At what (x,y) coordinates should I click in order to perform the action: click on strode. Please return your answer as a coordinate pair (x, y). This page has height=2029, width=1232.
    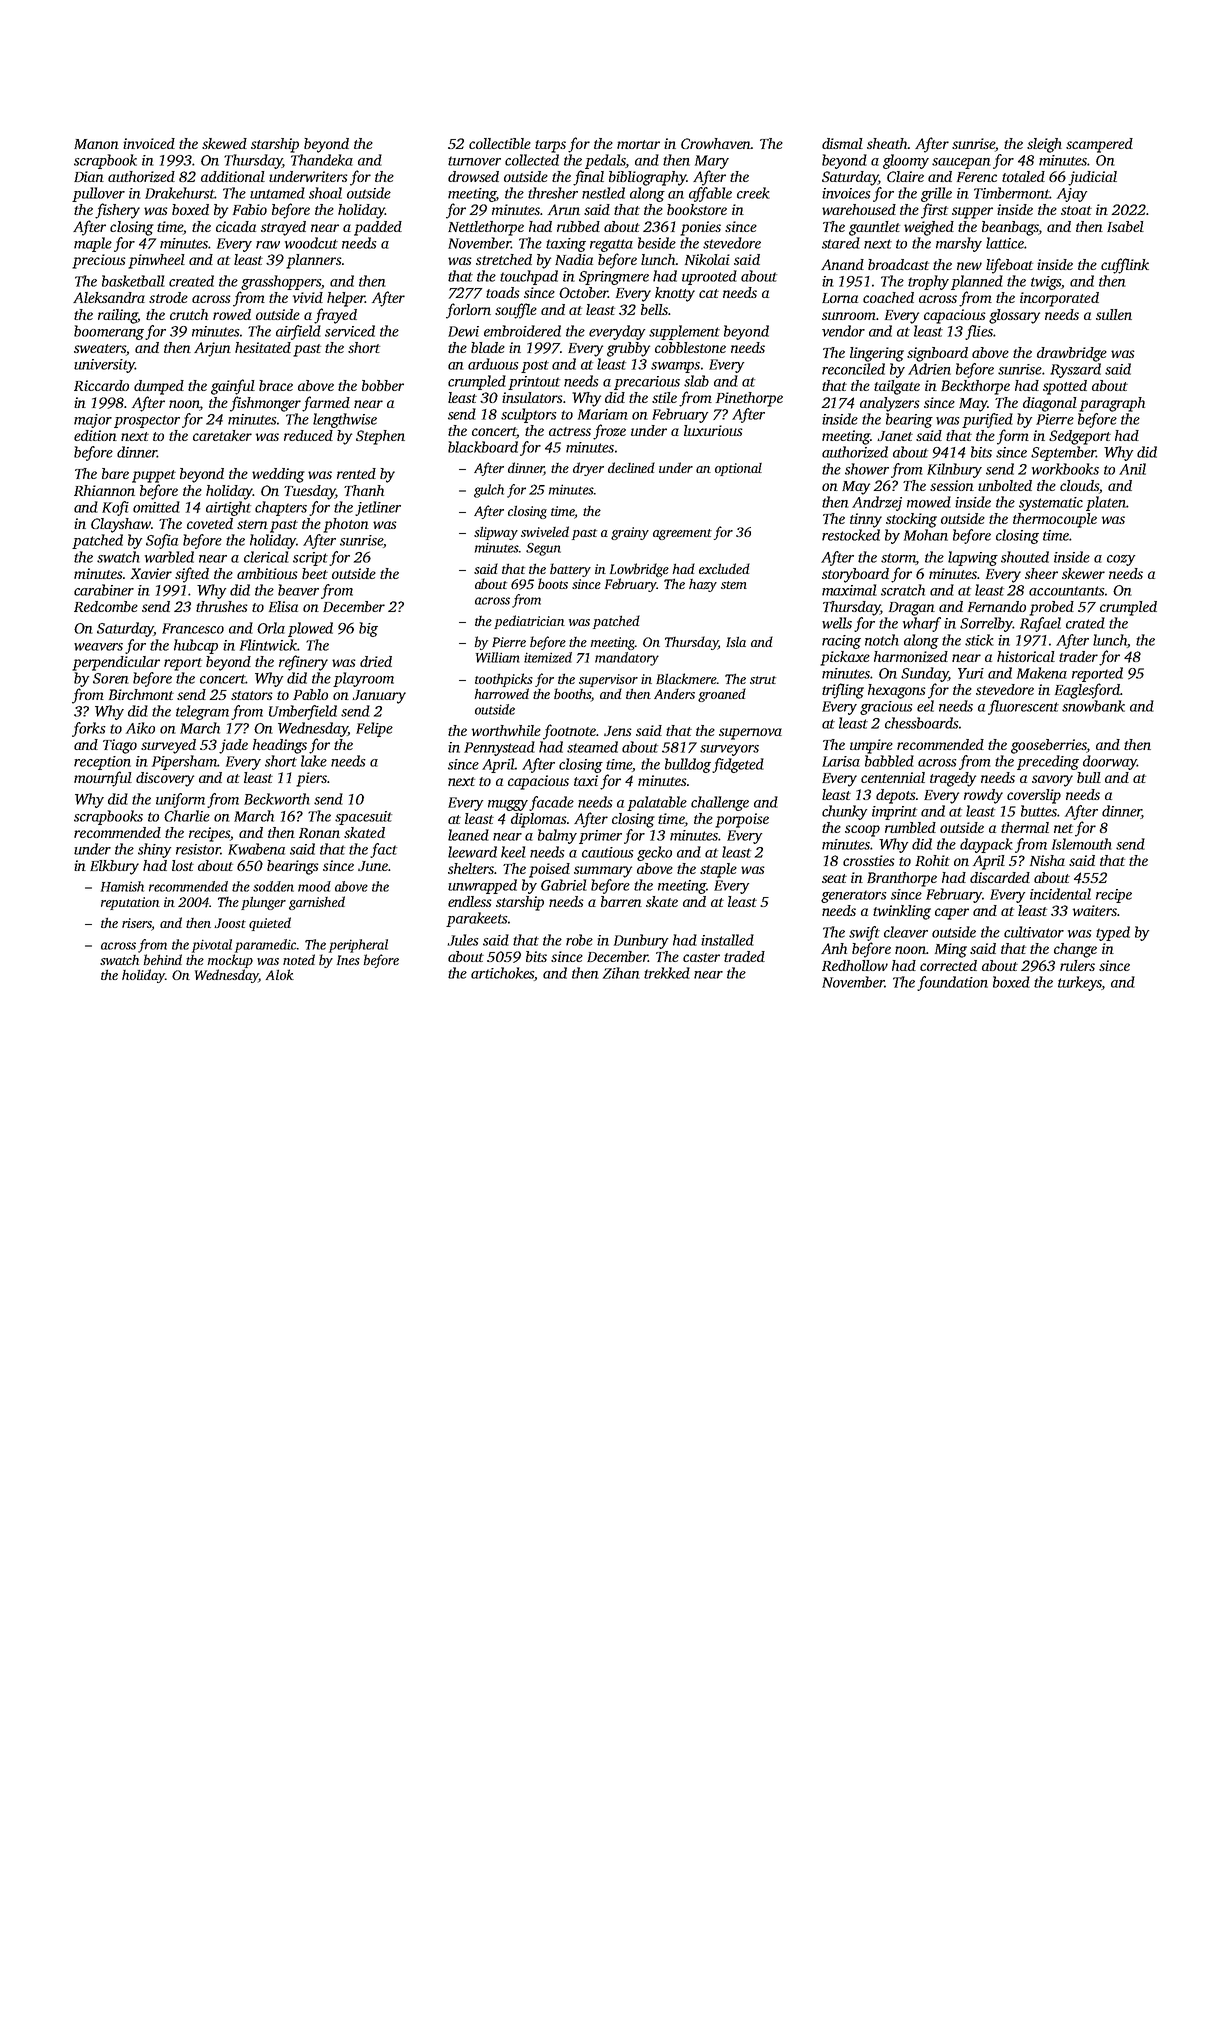
    Looking at the image, I should click on (168, 297).
